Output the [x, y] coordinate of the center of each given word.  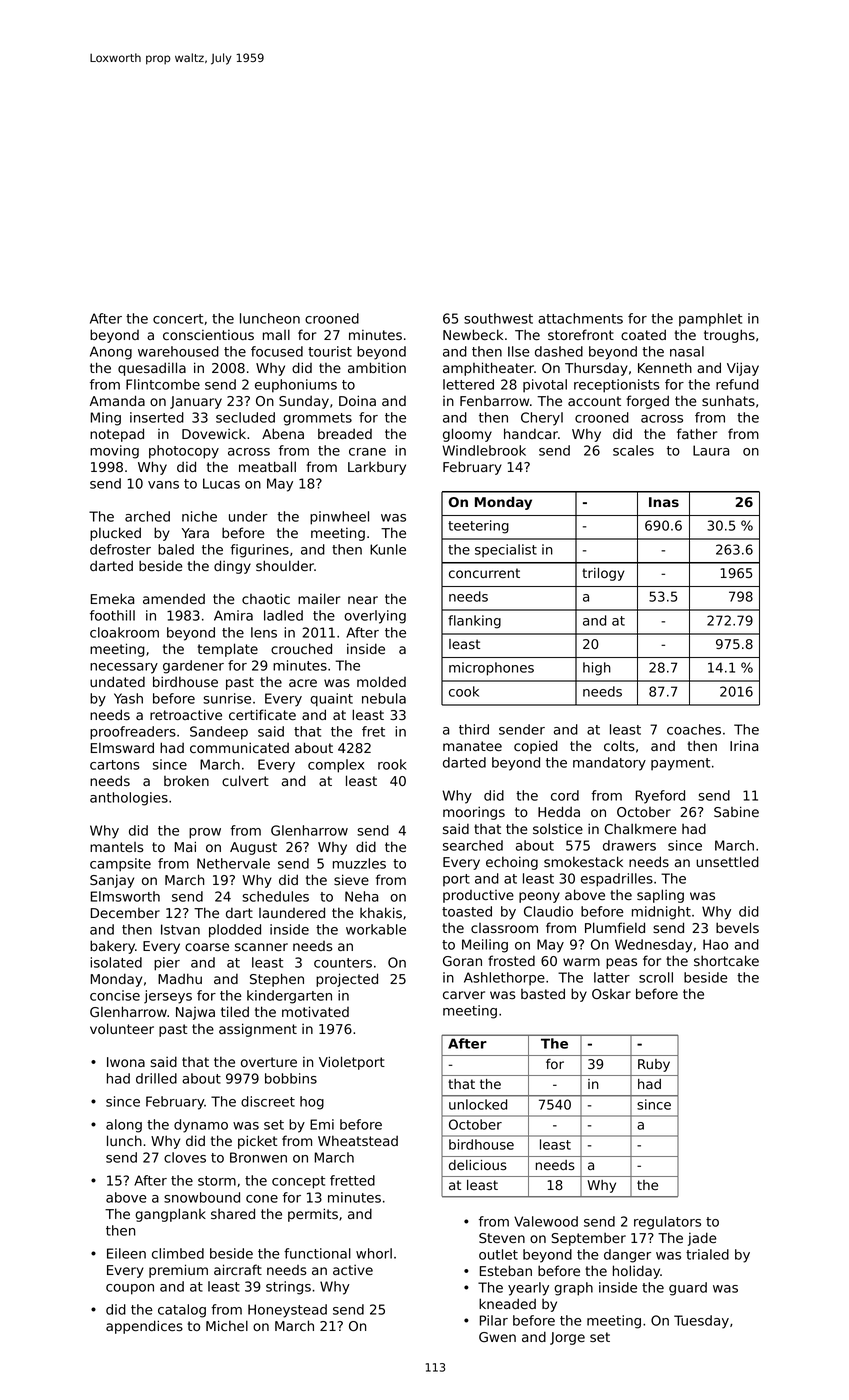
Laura [711, 450]
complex [336, 766]
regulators [667, 1223]
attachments [580, 318]
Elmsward [122, 748]
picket [257, 1142]
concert [178, 319]
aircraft [238, 1269]
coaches [694, 729]
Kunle [388, 549]
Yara [195, 533]
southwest [498, 318]
